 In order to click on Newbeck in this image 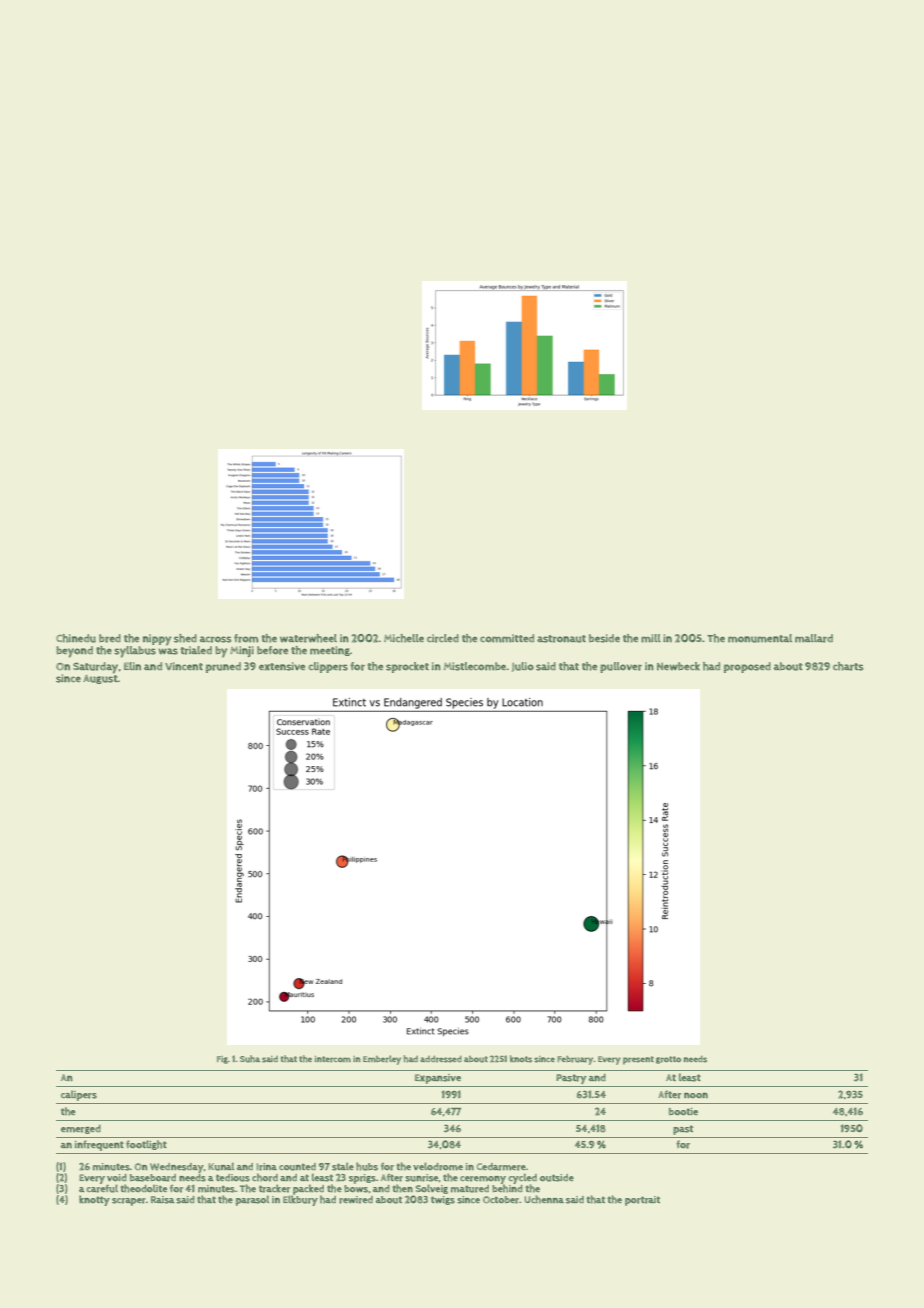, I will do `click(678, 666)`.
